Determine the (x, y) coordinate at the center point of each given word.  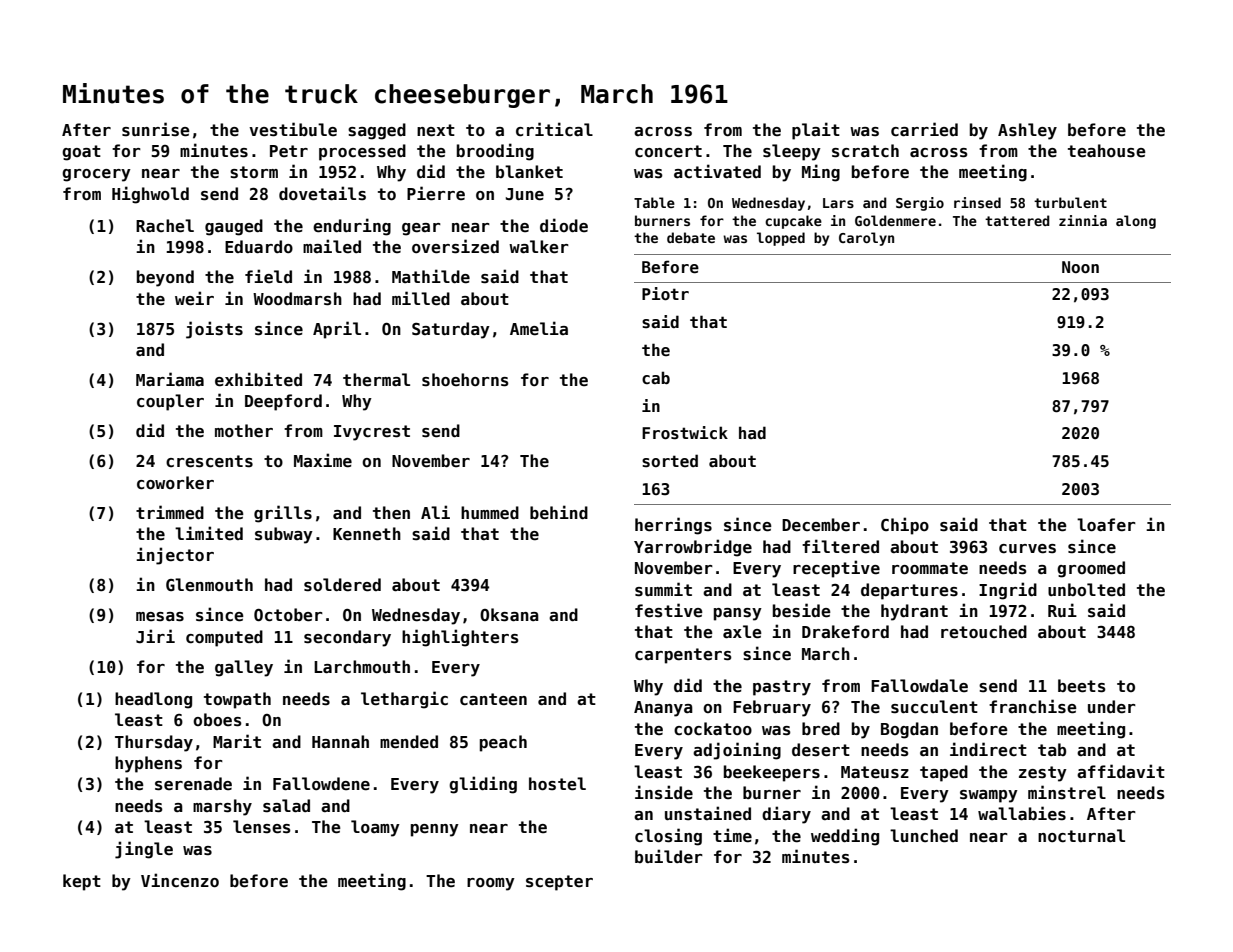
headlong (153, 700)
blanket (529, 172)
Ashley (1027, 131)
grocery (96, 175)
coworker (175, 483)
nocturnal (1081, 835)
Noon (1080, 267)
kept (82, 882)
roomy (491, 884)
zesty (1043, 774)
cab (656, 377)
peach (503, 743)
